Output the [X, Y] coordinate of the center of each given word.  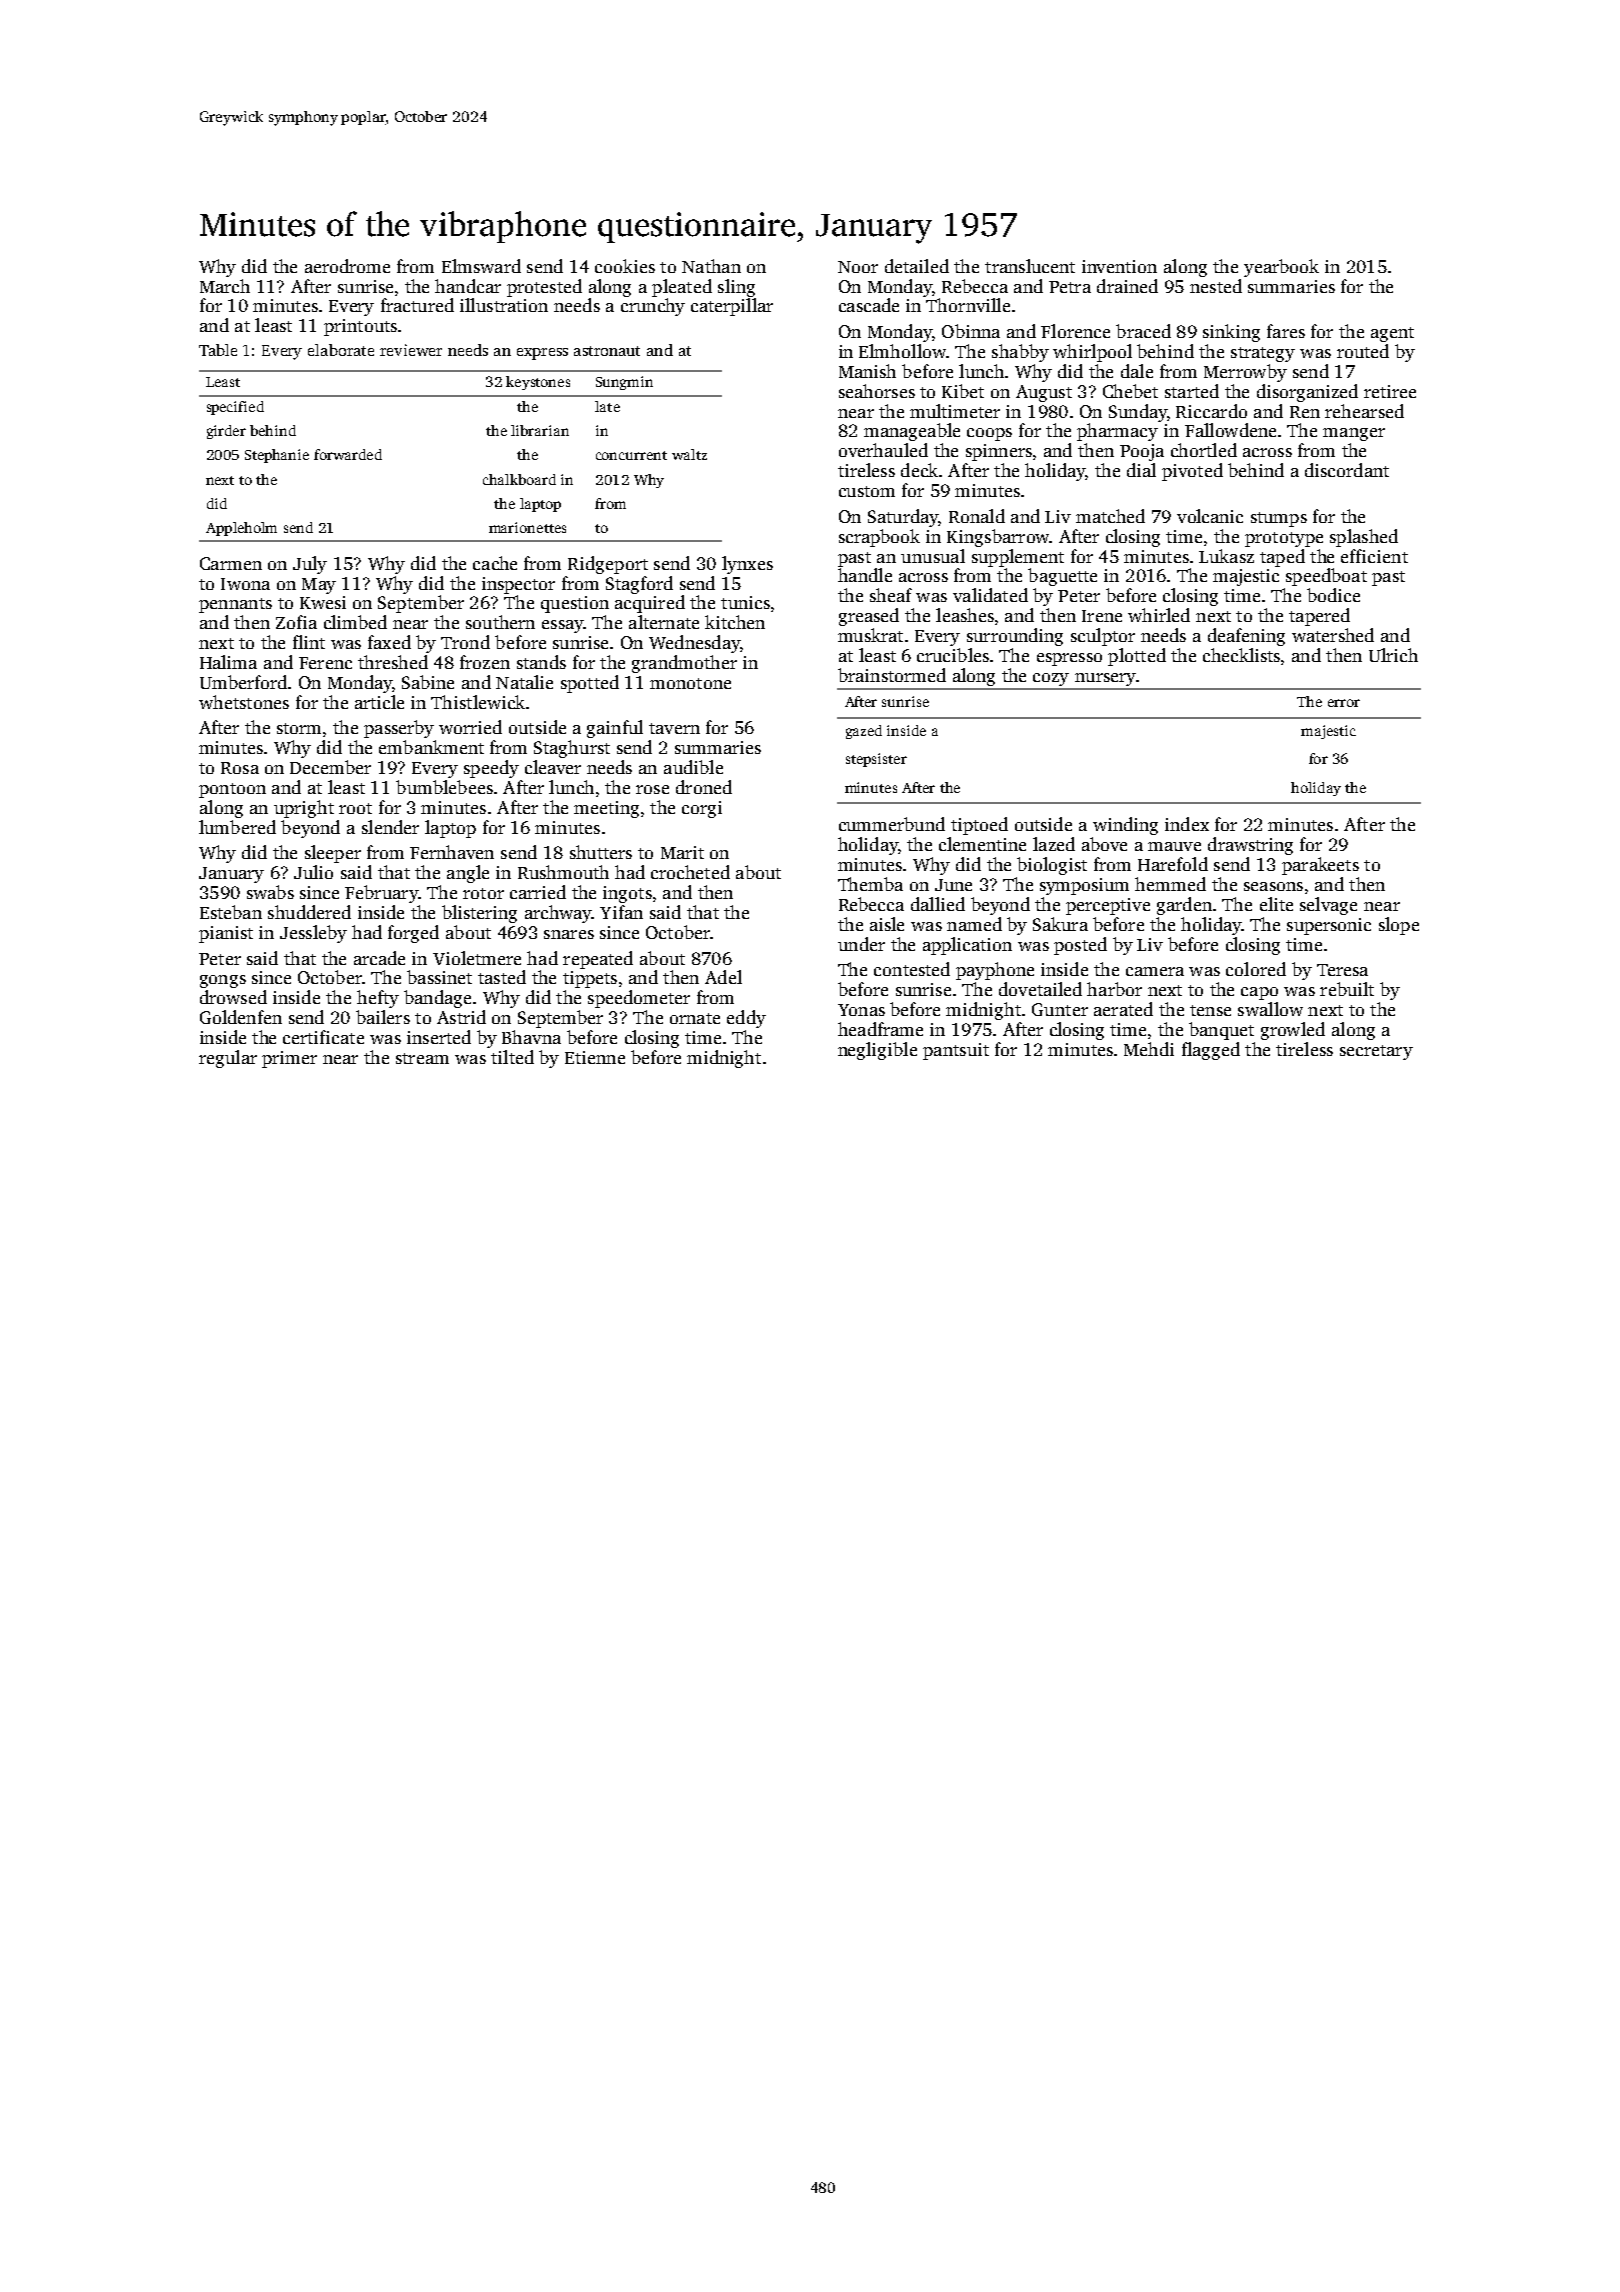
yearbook [1281, 268]
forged [413, 934]
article [379, 702]
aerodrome [347, 266]
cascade [869, 305]
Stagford [639, 585]
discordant [1347, 470]
